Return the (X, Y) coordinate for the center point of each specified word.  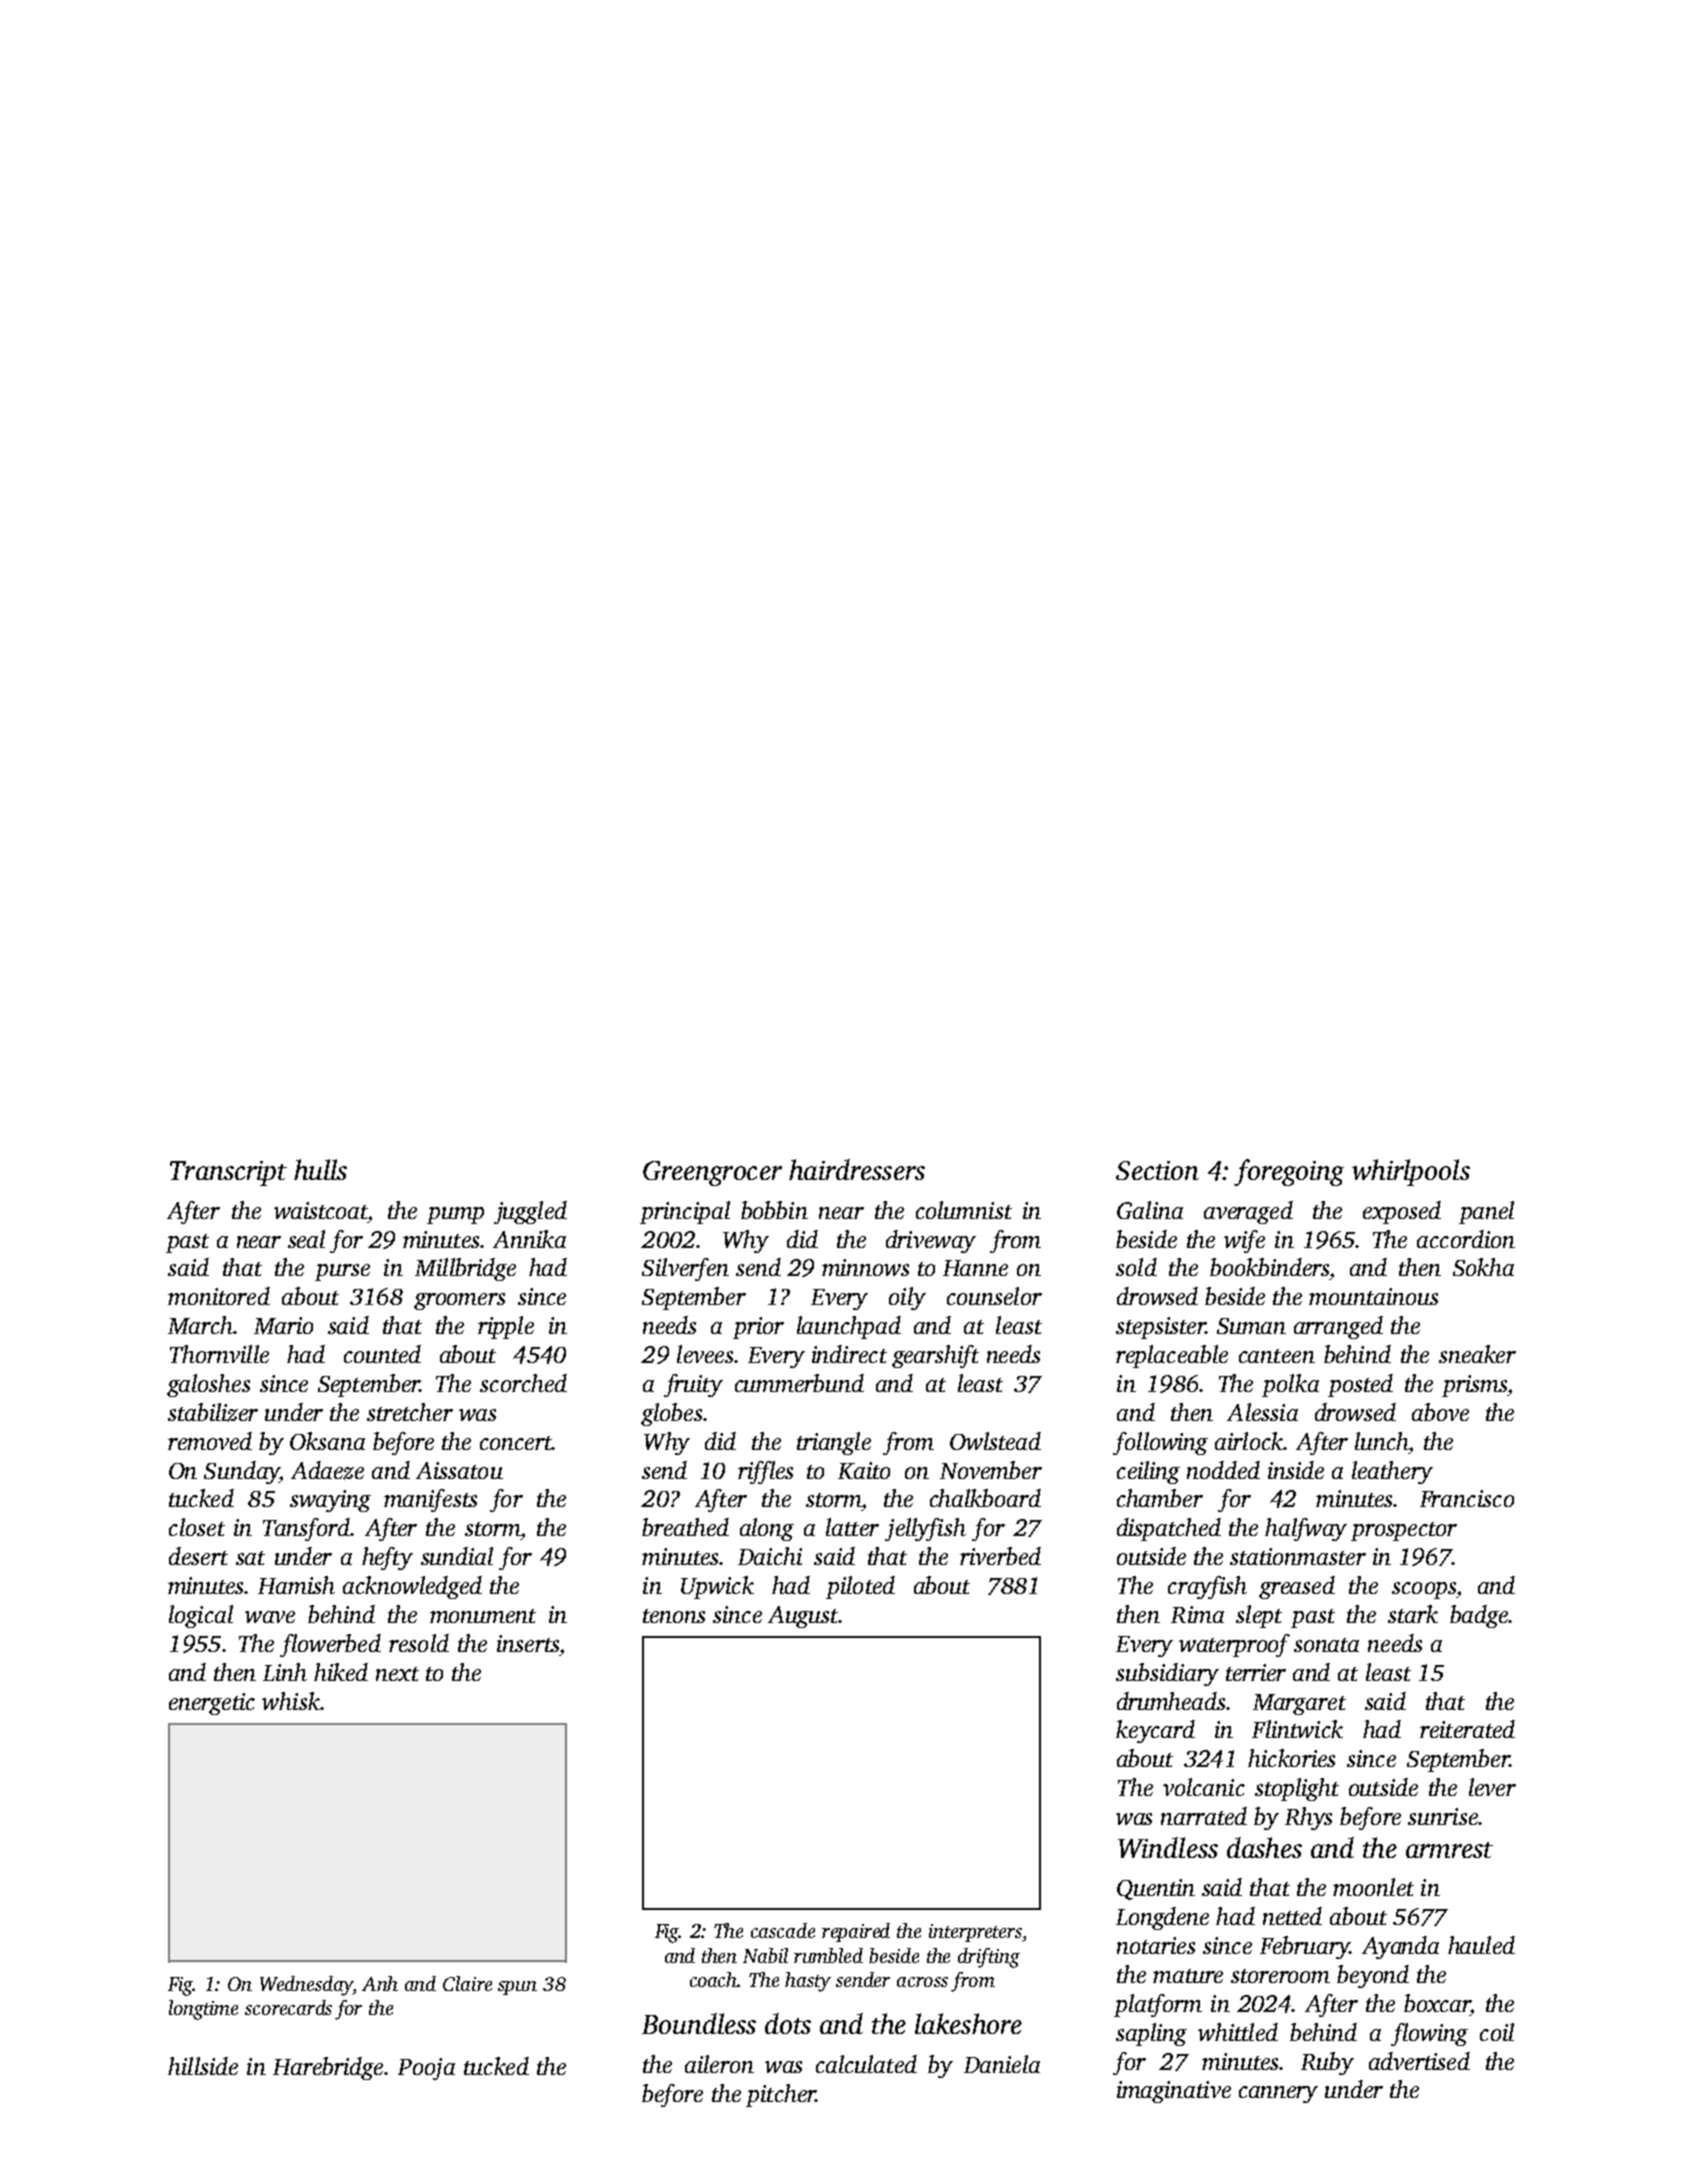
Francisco (1467, 1498)
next (397, 1674)
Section (1157, 1170)
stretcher (410, 1412)
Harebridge (328, 2068)
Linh (285, 1672)
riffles (765, 1472)
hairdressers (857, 1169)
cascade (783, 1930)
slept (1259, 1616)
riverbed (1000, 1556)
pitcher (781, 2095)
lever (1492, 1787)
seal (306, 1239)
